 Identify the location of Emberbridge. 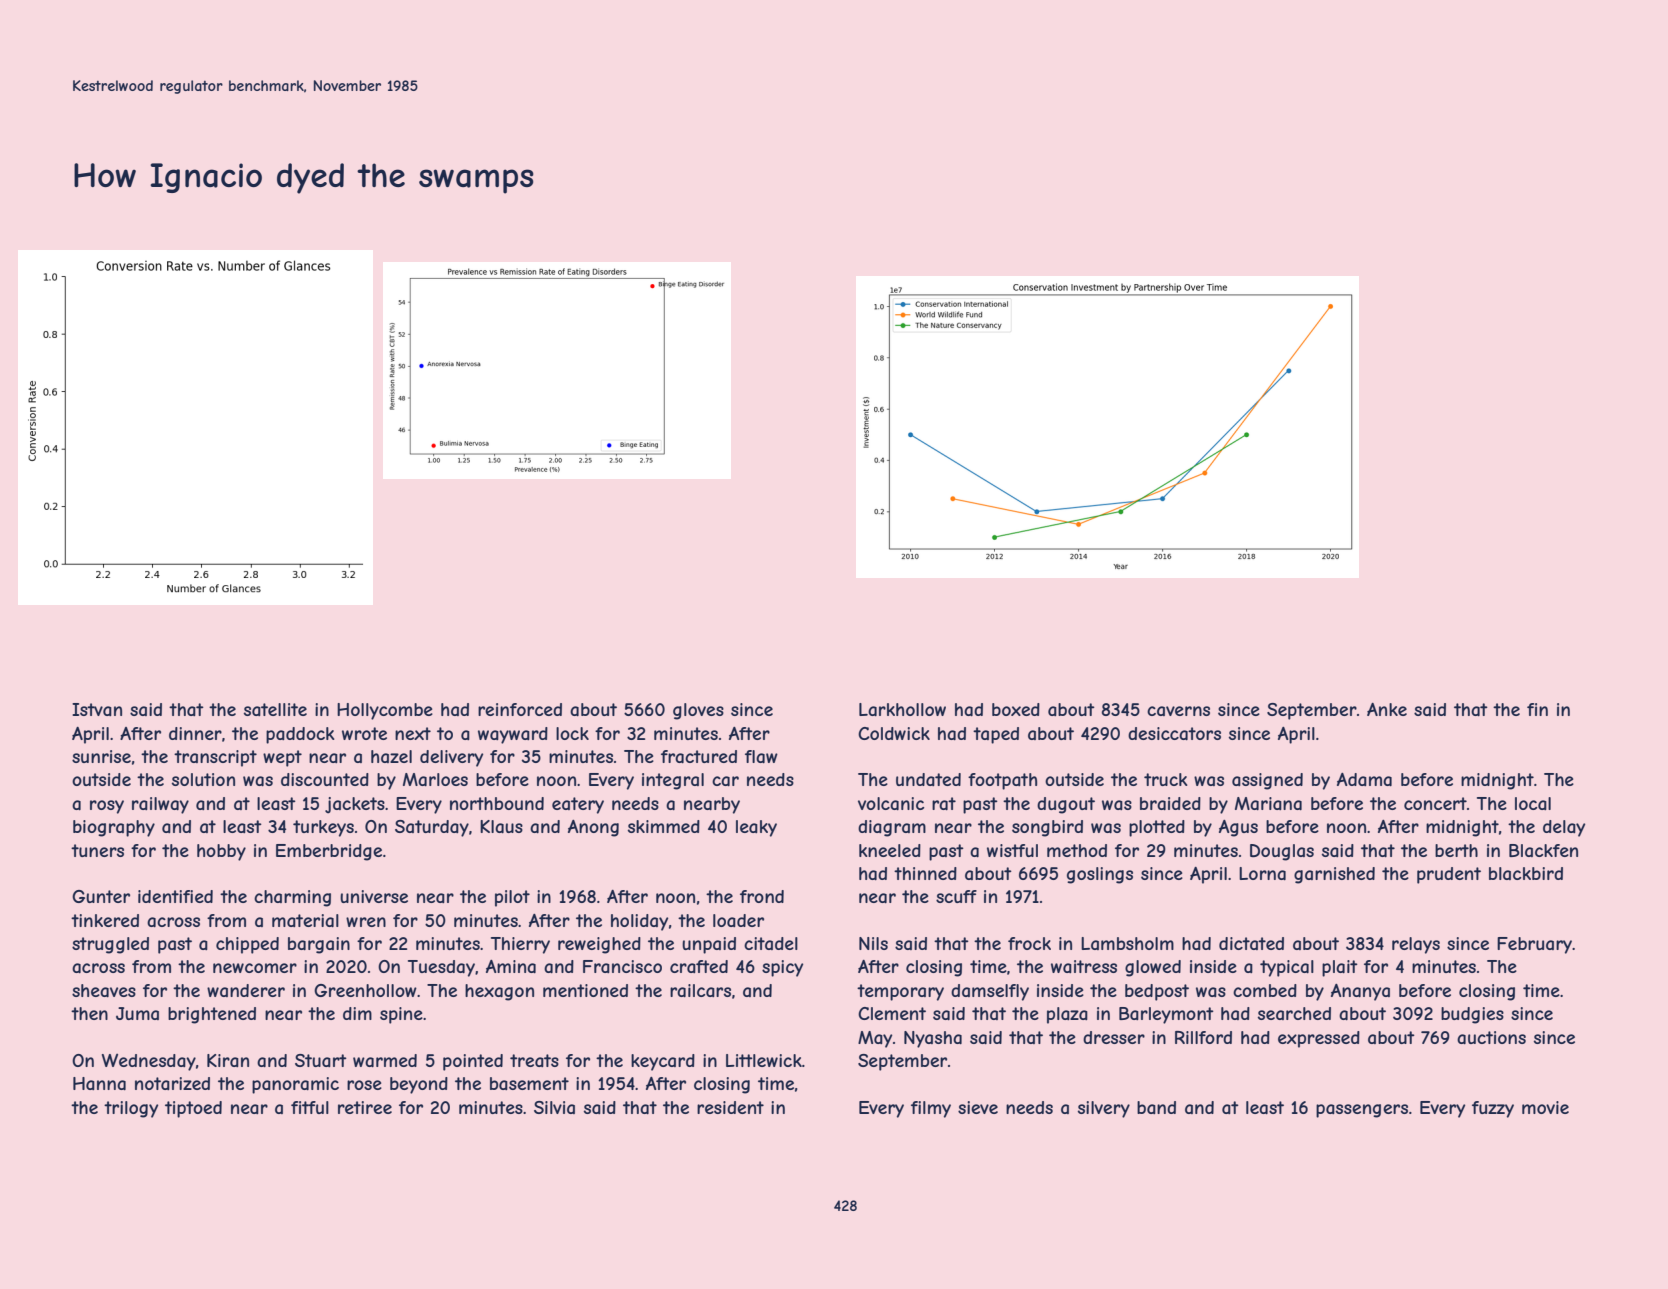
(329, 852).
